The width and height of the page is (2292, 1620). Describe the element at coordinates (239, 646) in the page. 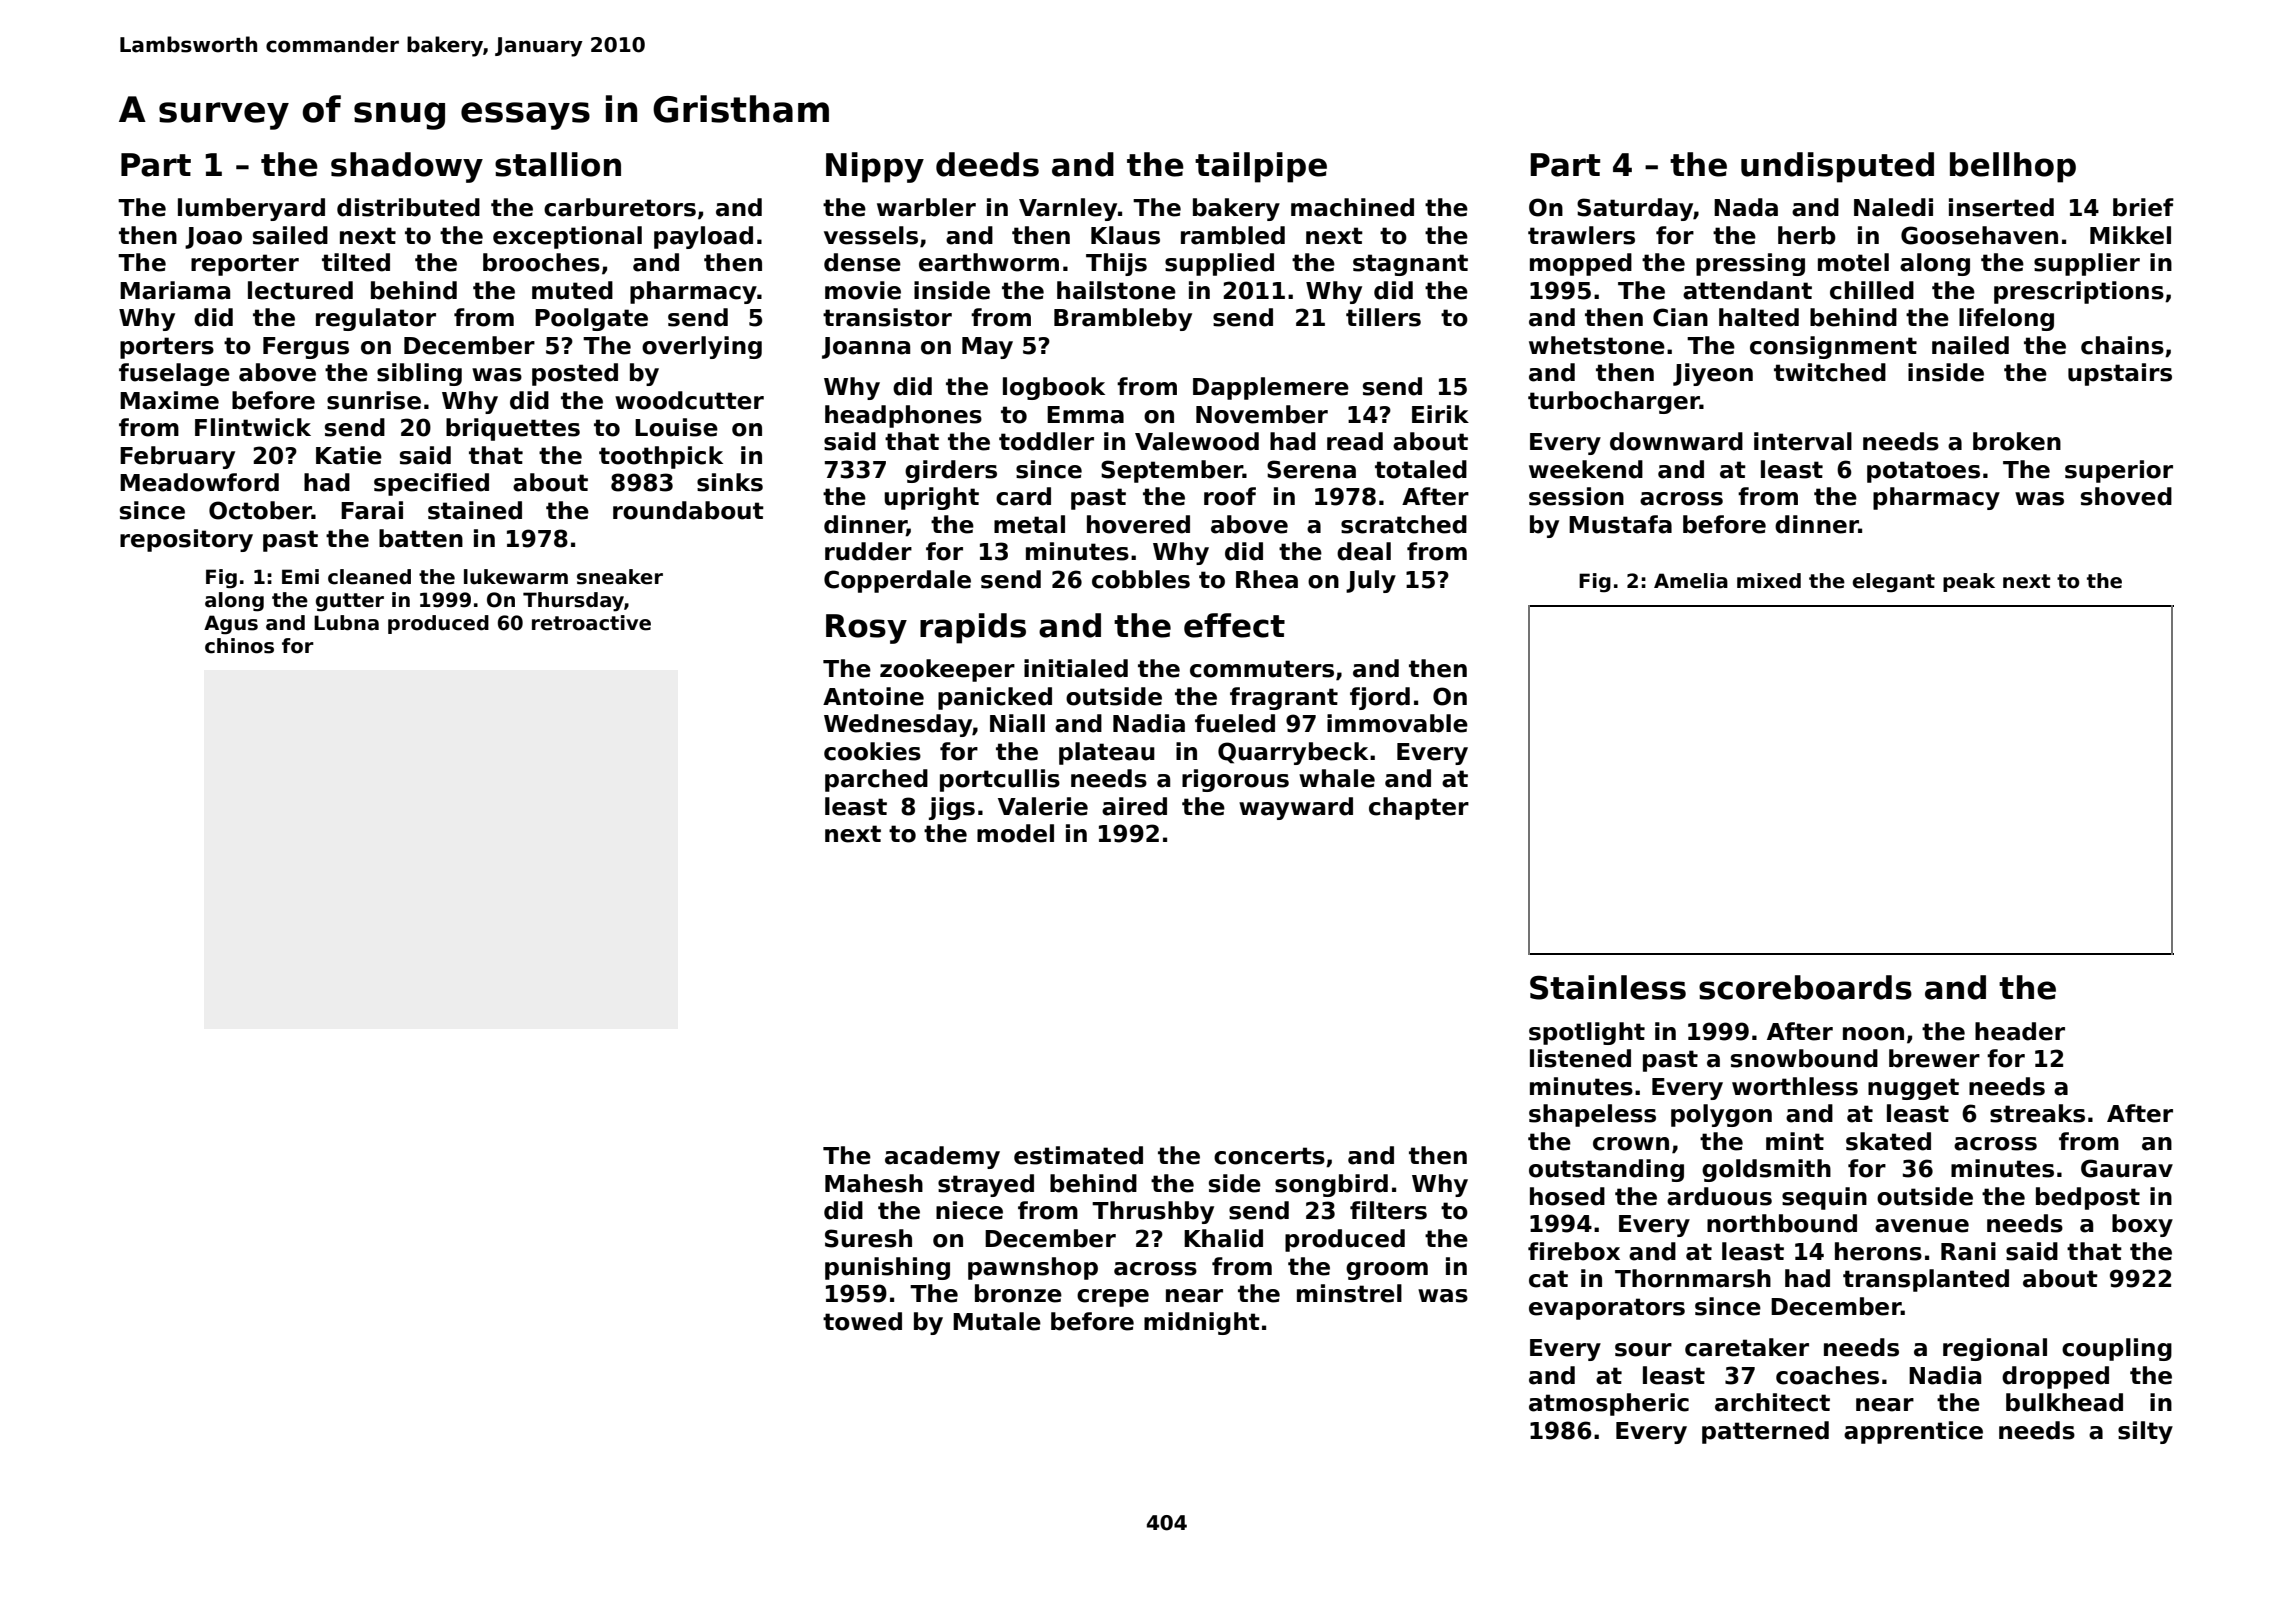

I see `chinos` at that location.
